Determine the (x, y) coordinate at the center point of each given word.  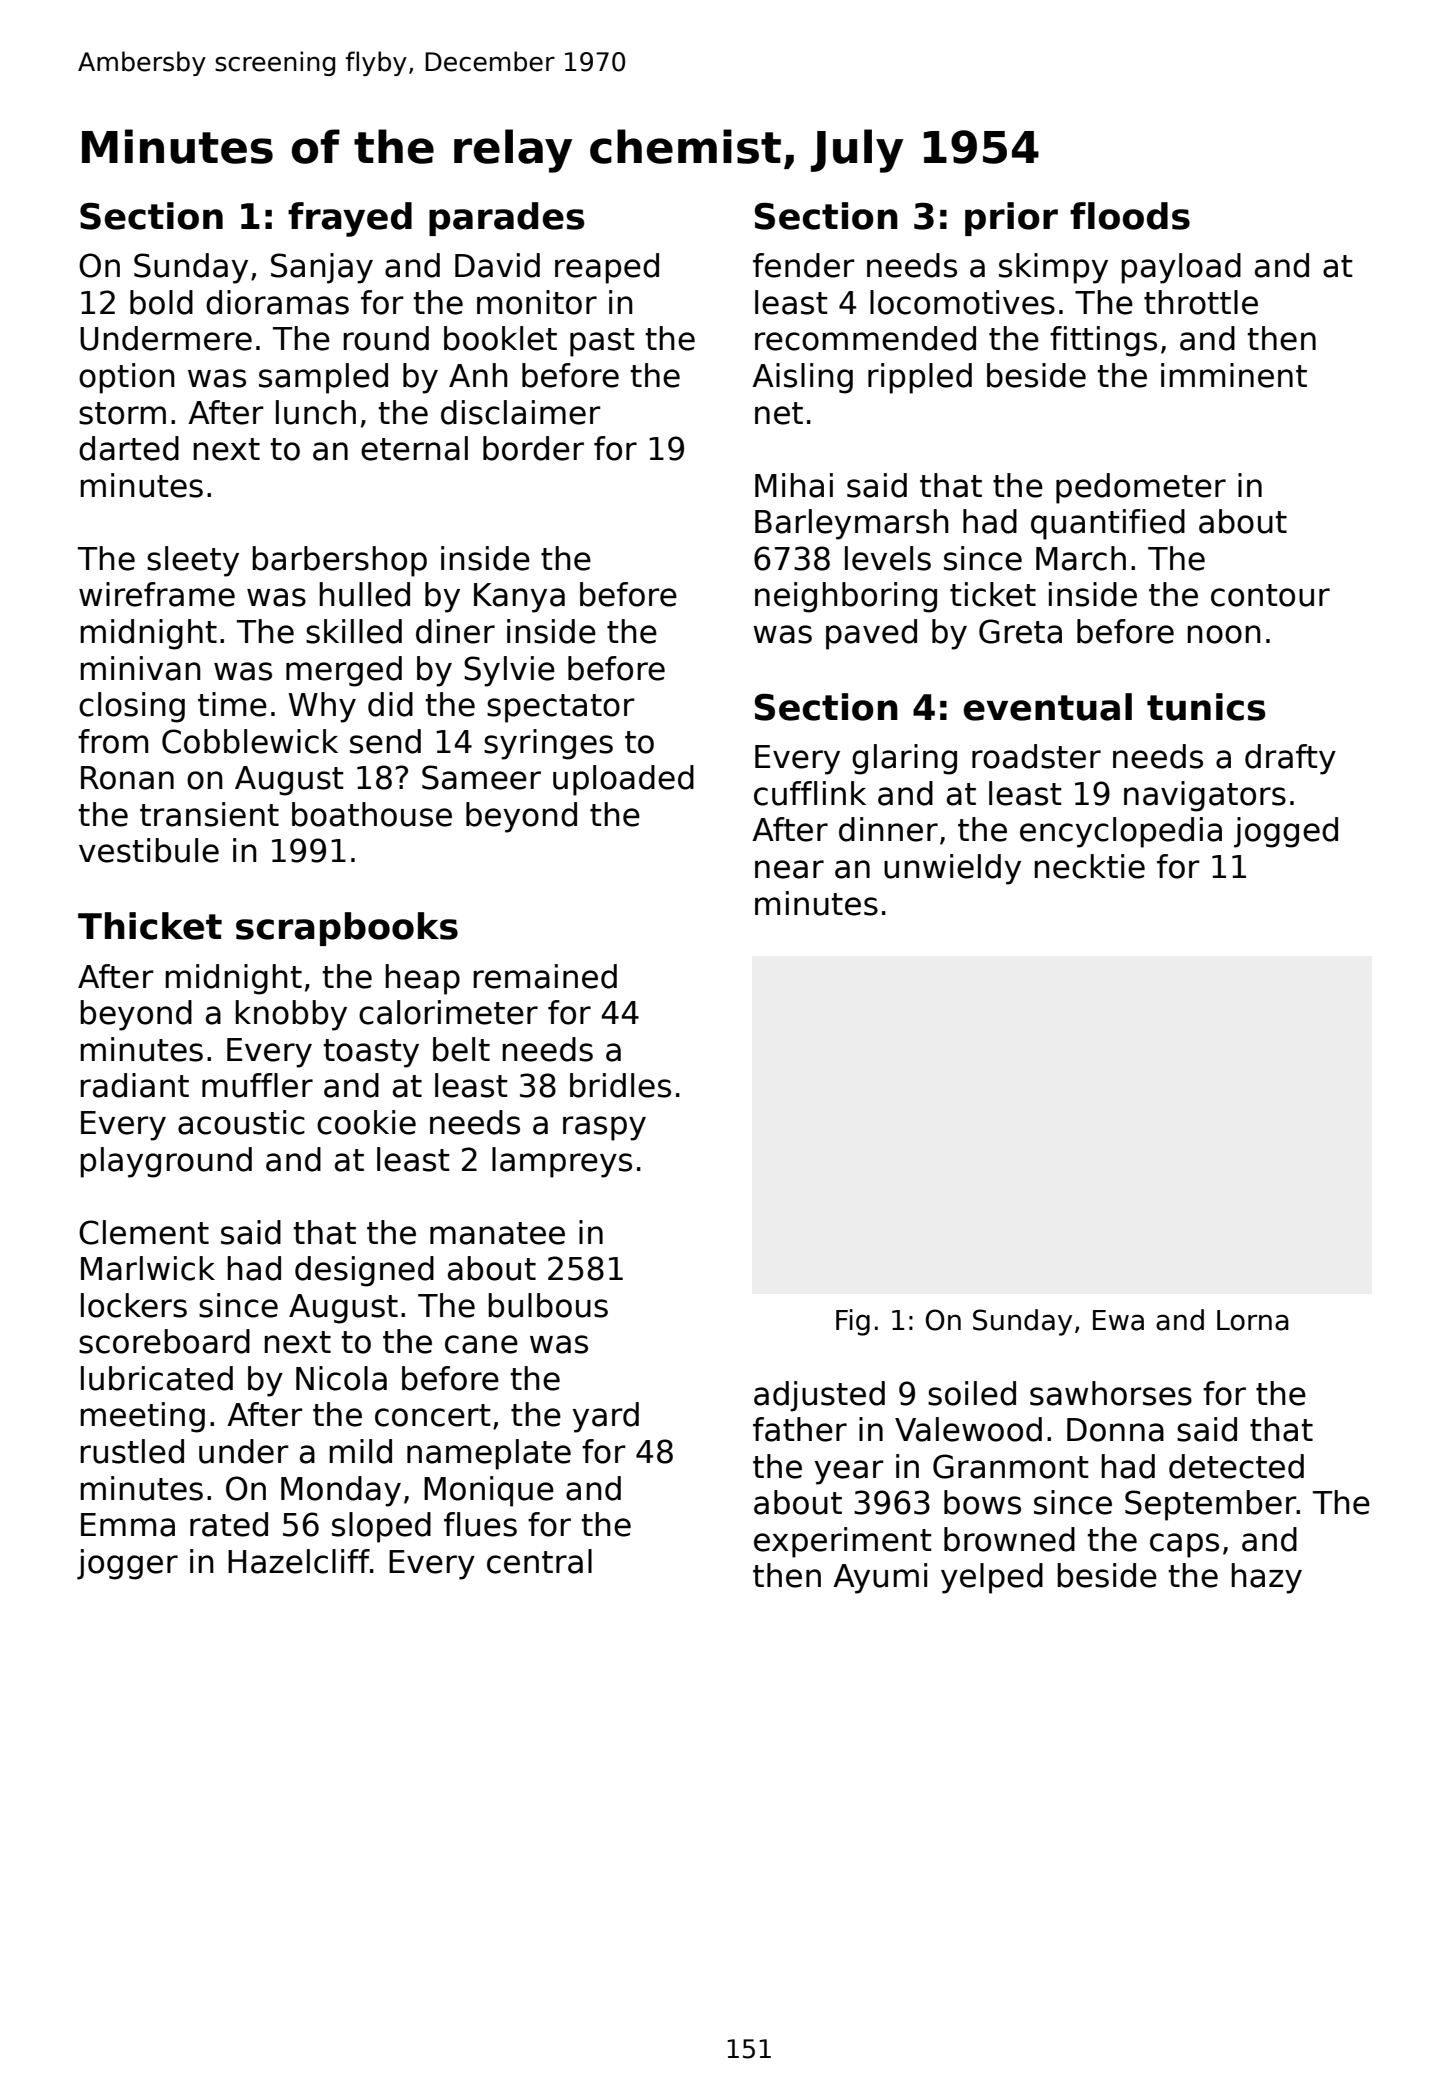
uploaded (623, 780)
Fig (853, 1322)
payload (1181, 268)
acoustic (241, 1122)
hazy (1266, 1578)
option (127, 378)
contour (1270, 595)
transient (209, 814)
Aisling (802, 378)
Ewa (1118, 1320)
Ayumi (880, 1578)
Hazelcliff (299, 1561)
